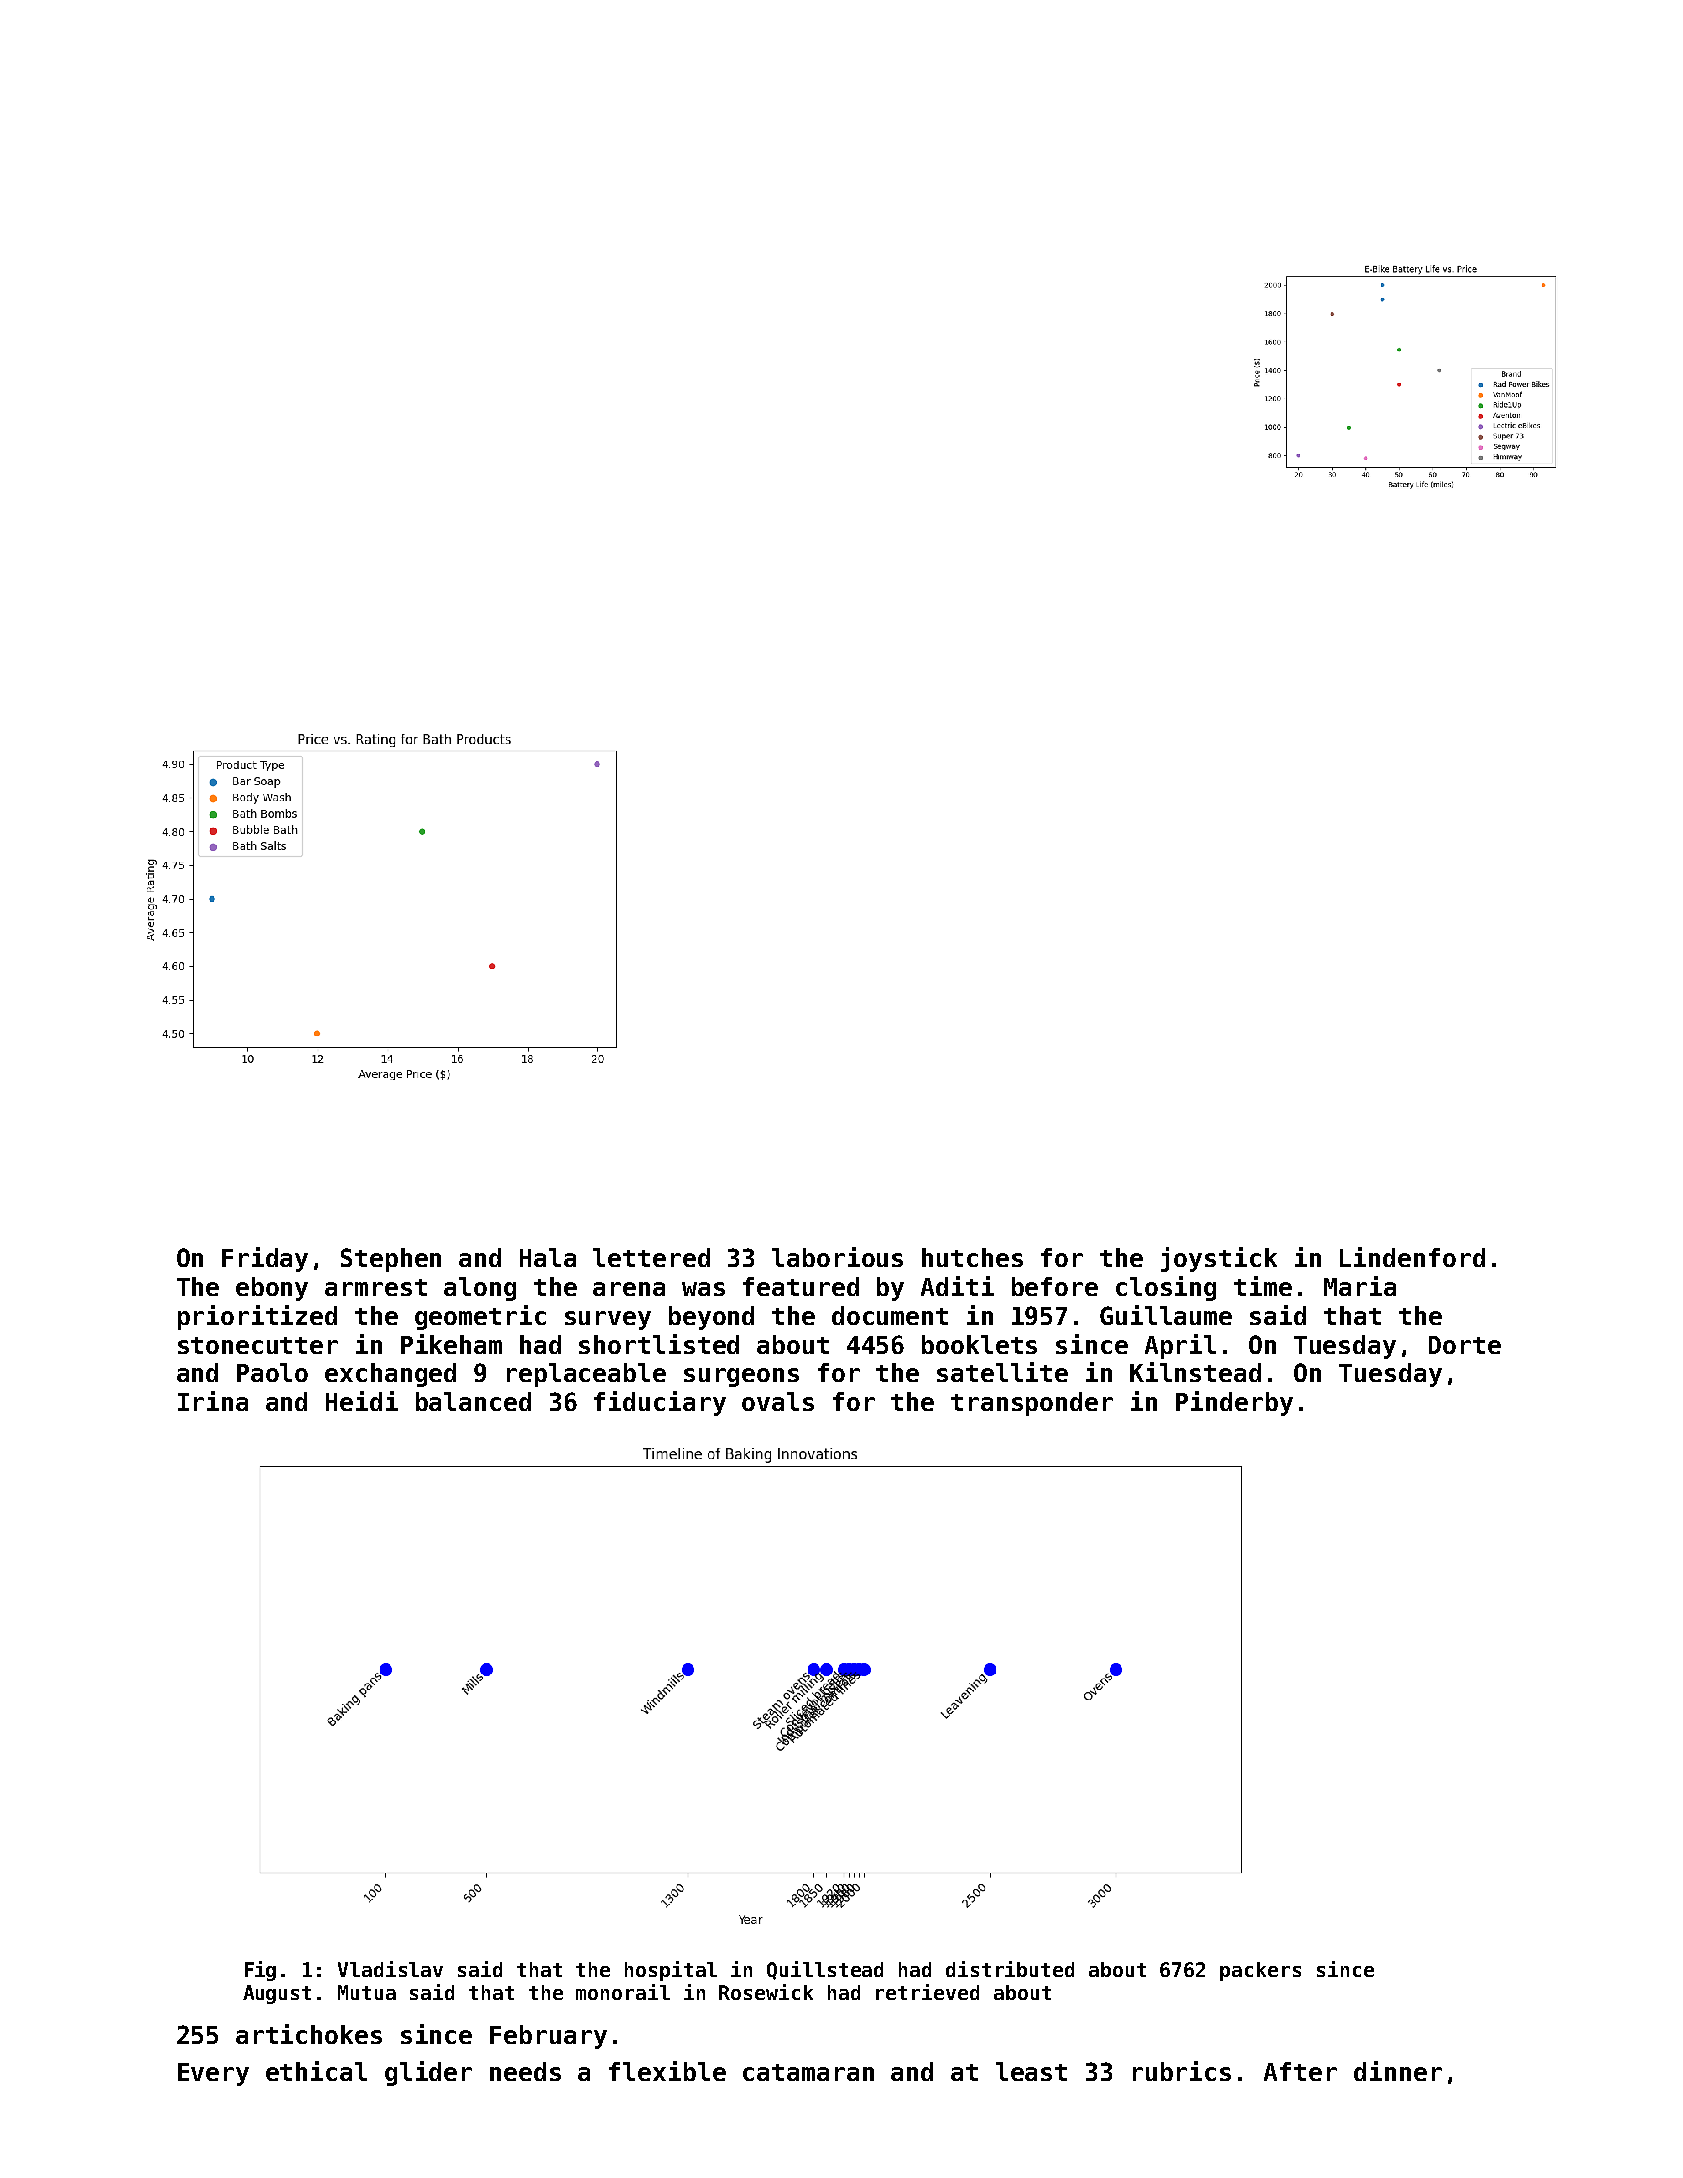 The height and width of the page is (2178, 1683). I want to click on distributed, so click(1010, 1969).
